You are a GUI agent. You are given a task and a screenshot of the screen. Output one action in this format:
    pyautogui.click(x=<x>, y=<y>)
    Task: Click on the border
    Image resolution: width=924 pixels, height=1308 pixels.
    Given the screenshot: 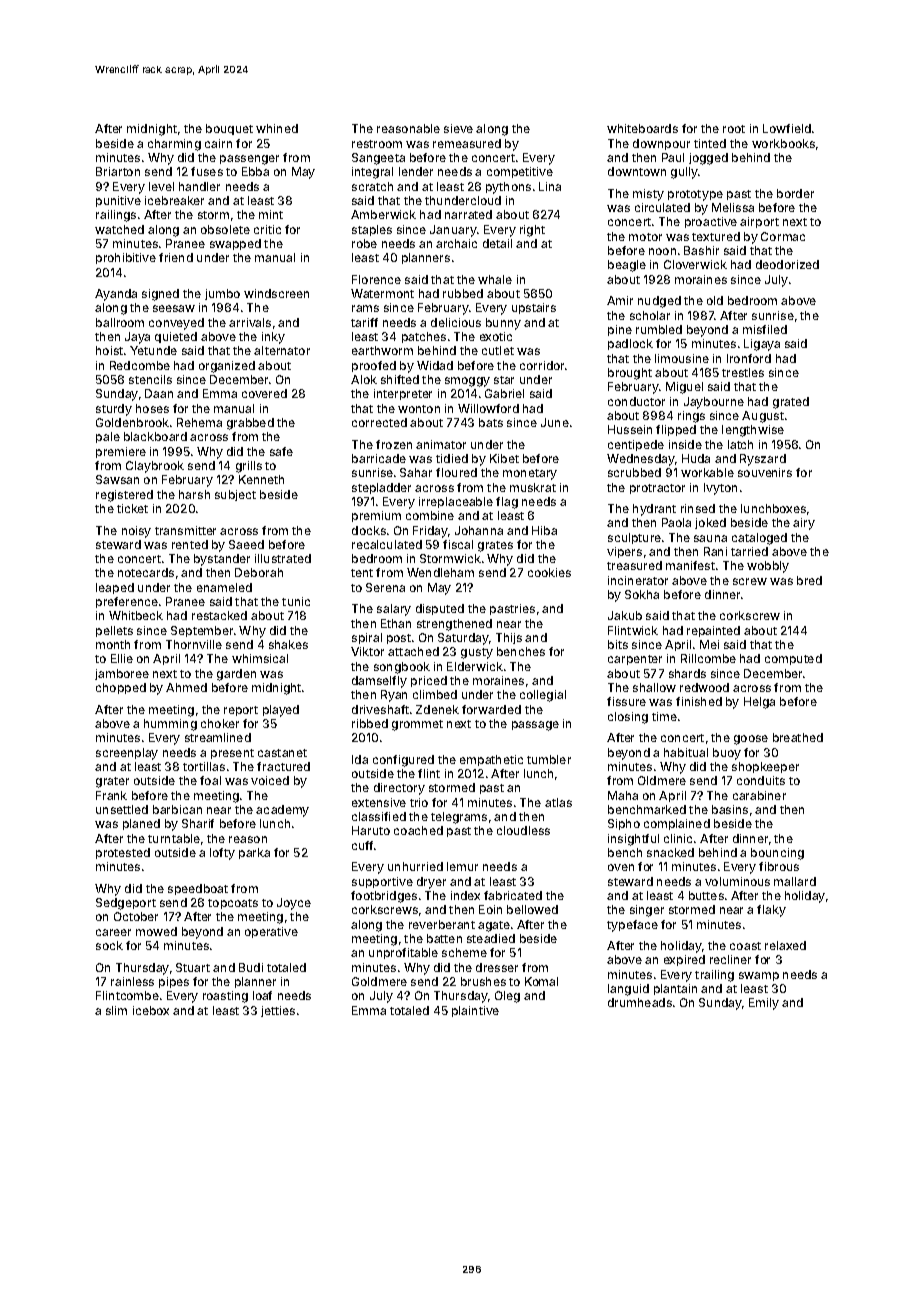 What is the action you would take?
    pyautogui.click(x=795, y=193)
